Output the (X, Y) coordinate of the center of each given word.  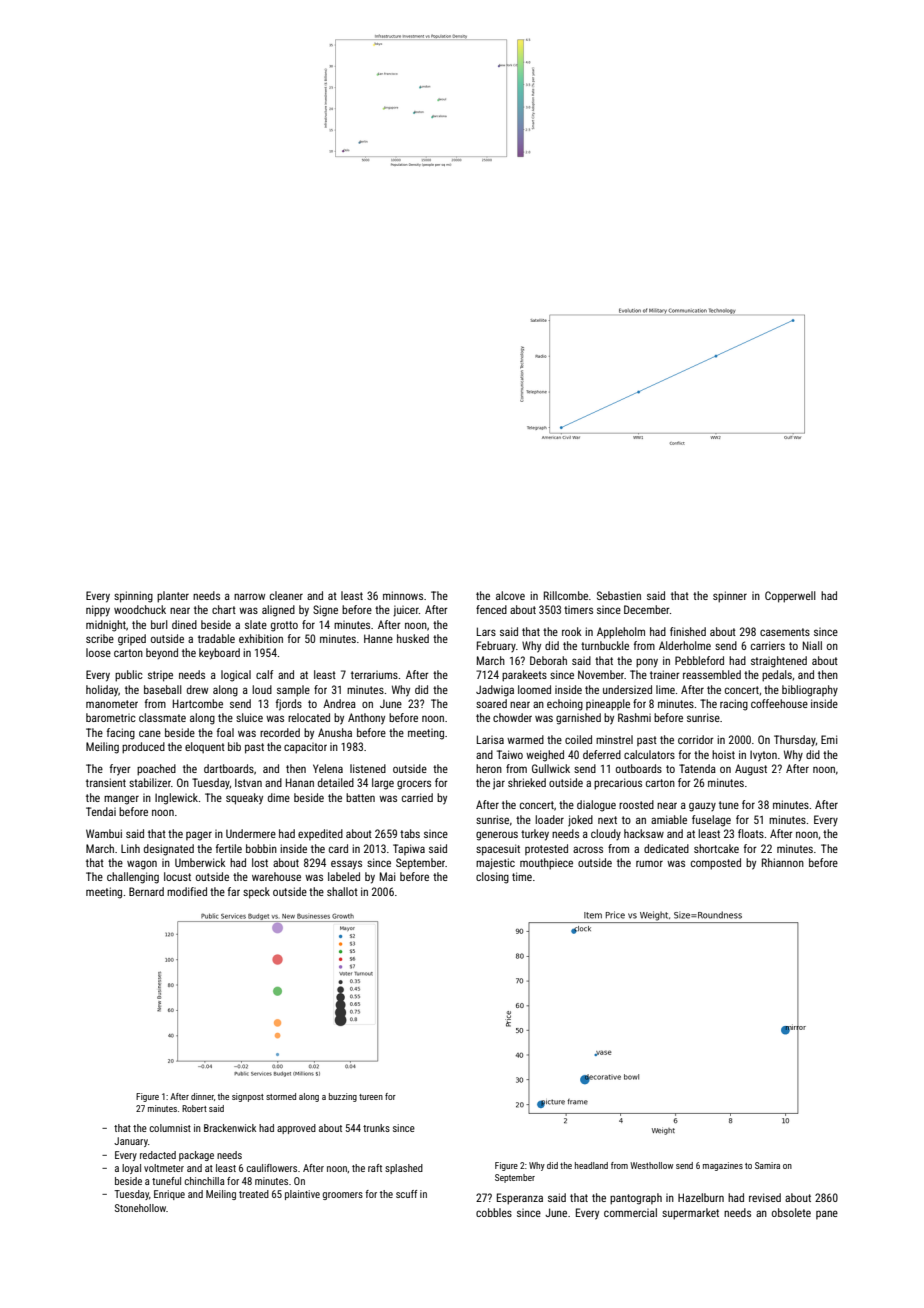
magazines (723, 1166)
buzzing (343, 1097)
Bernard (146, 891)
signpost (248, 1097)
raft (375, 1168)
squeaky (244, 799)
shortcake (716, 848)
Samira (767, 1165)
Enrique (169, 1195)
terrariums (374, 675)
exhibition (261, 638)
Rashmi (634, 717)
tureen (371, 1097)
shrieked (527, 782)
